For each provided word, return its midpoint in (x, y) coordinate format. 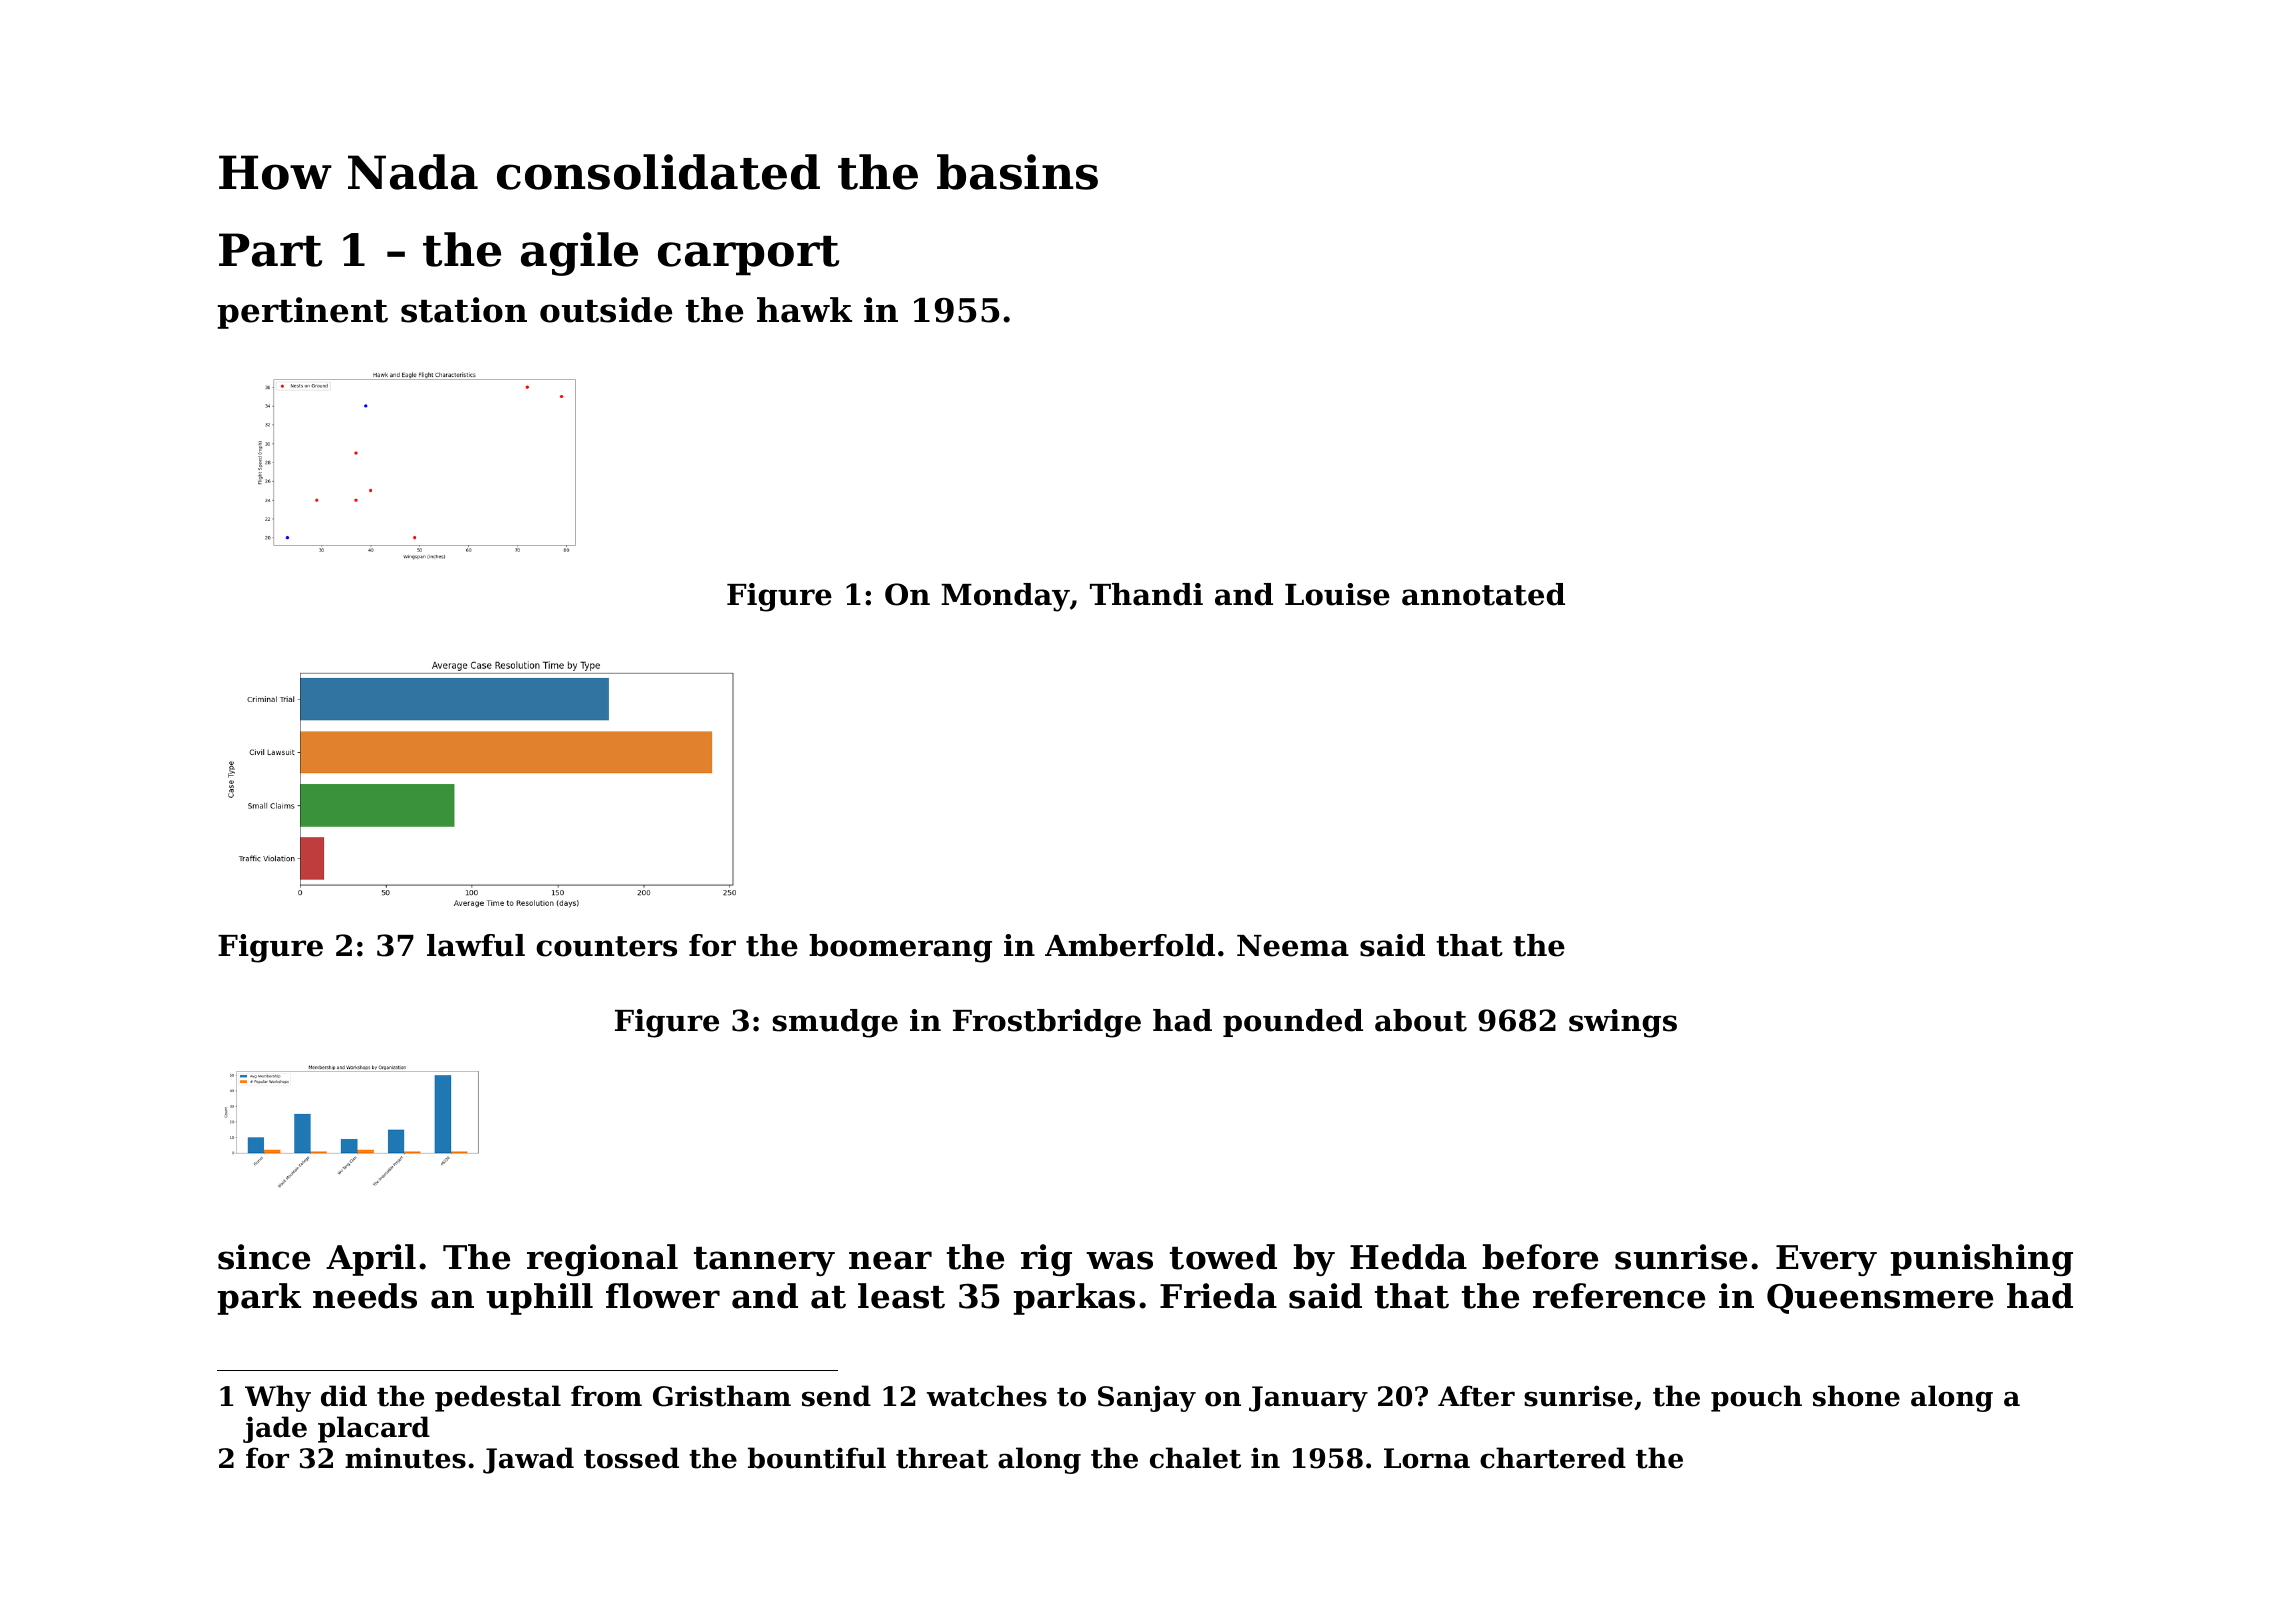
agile (579, 254)
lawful (476, 945)
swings (1623, 1023)
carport (748, 256)
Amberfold (1130, 945)
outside (606, 310)
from (606, 1396)
